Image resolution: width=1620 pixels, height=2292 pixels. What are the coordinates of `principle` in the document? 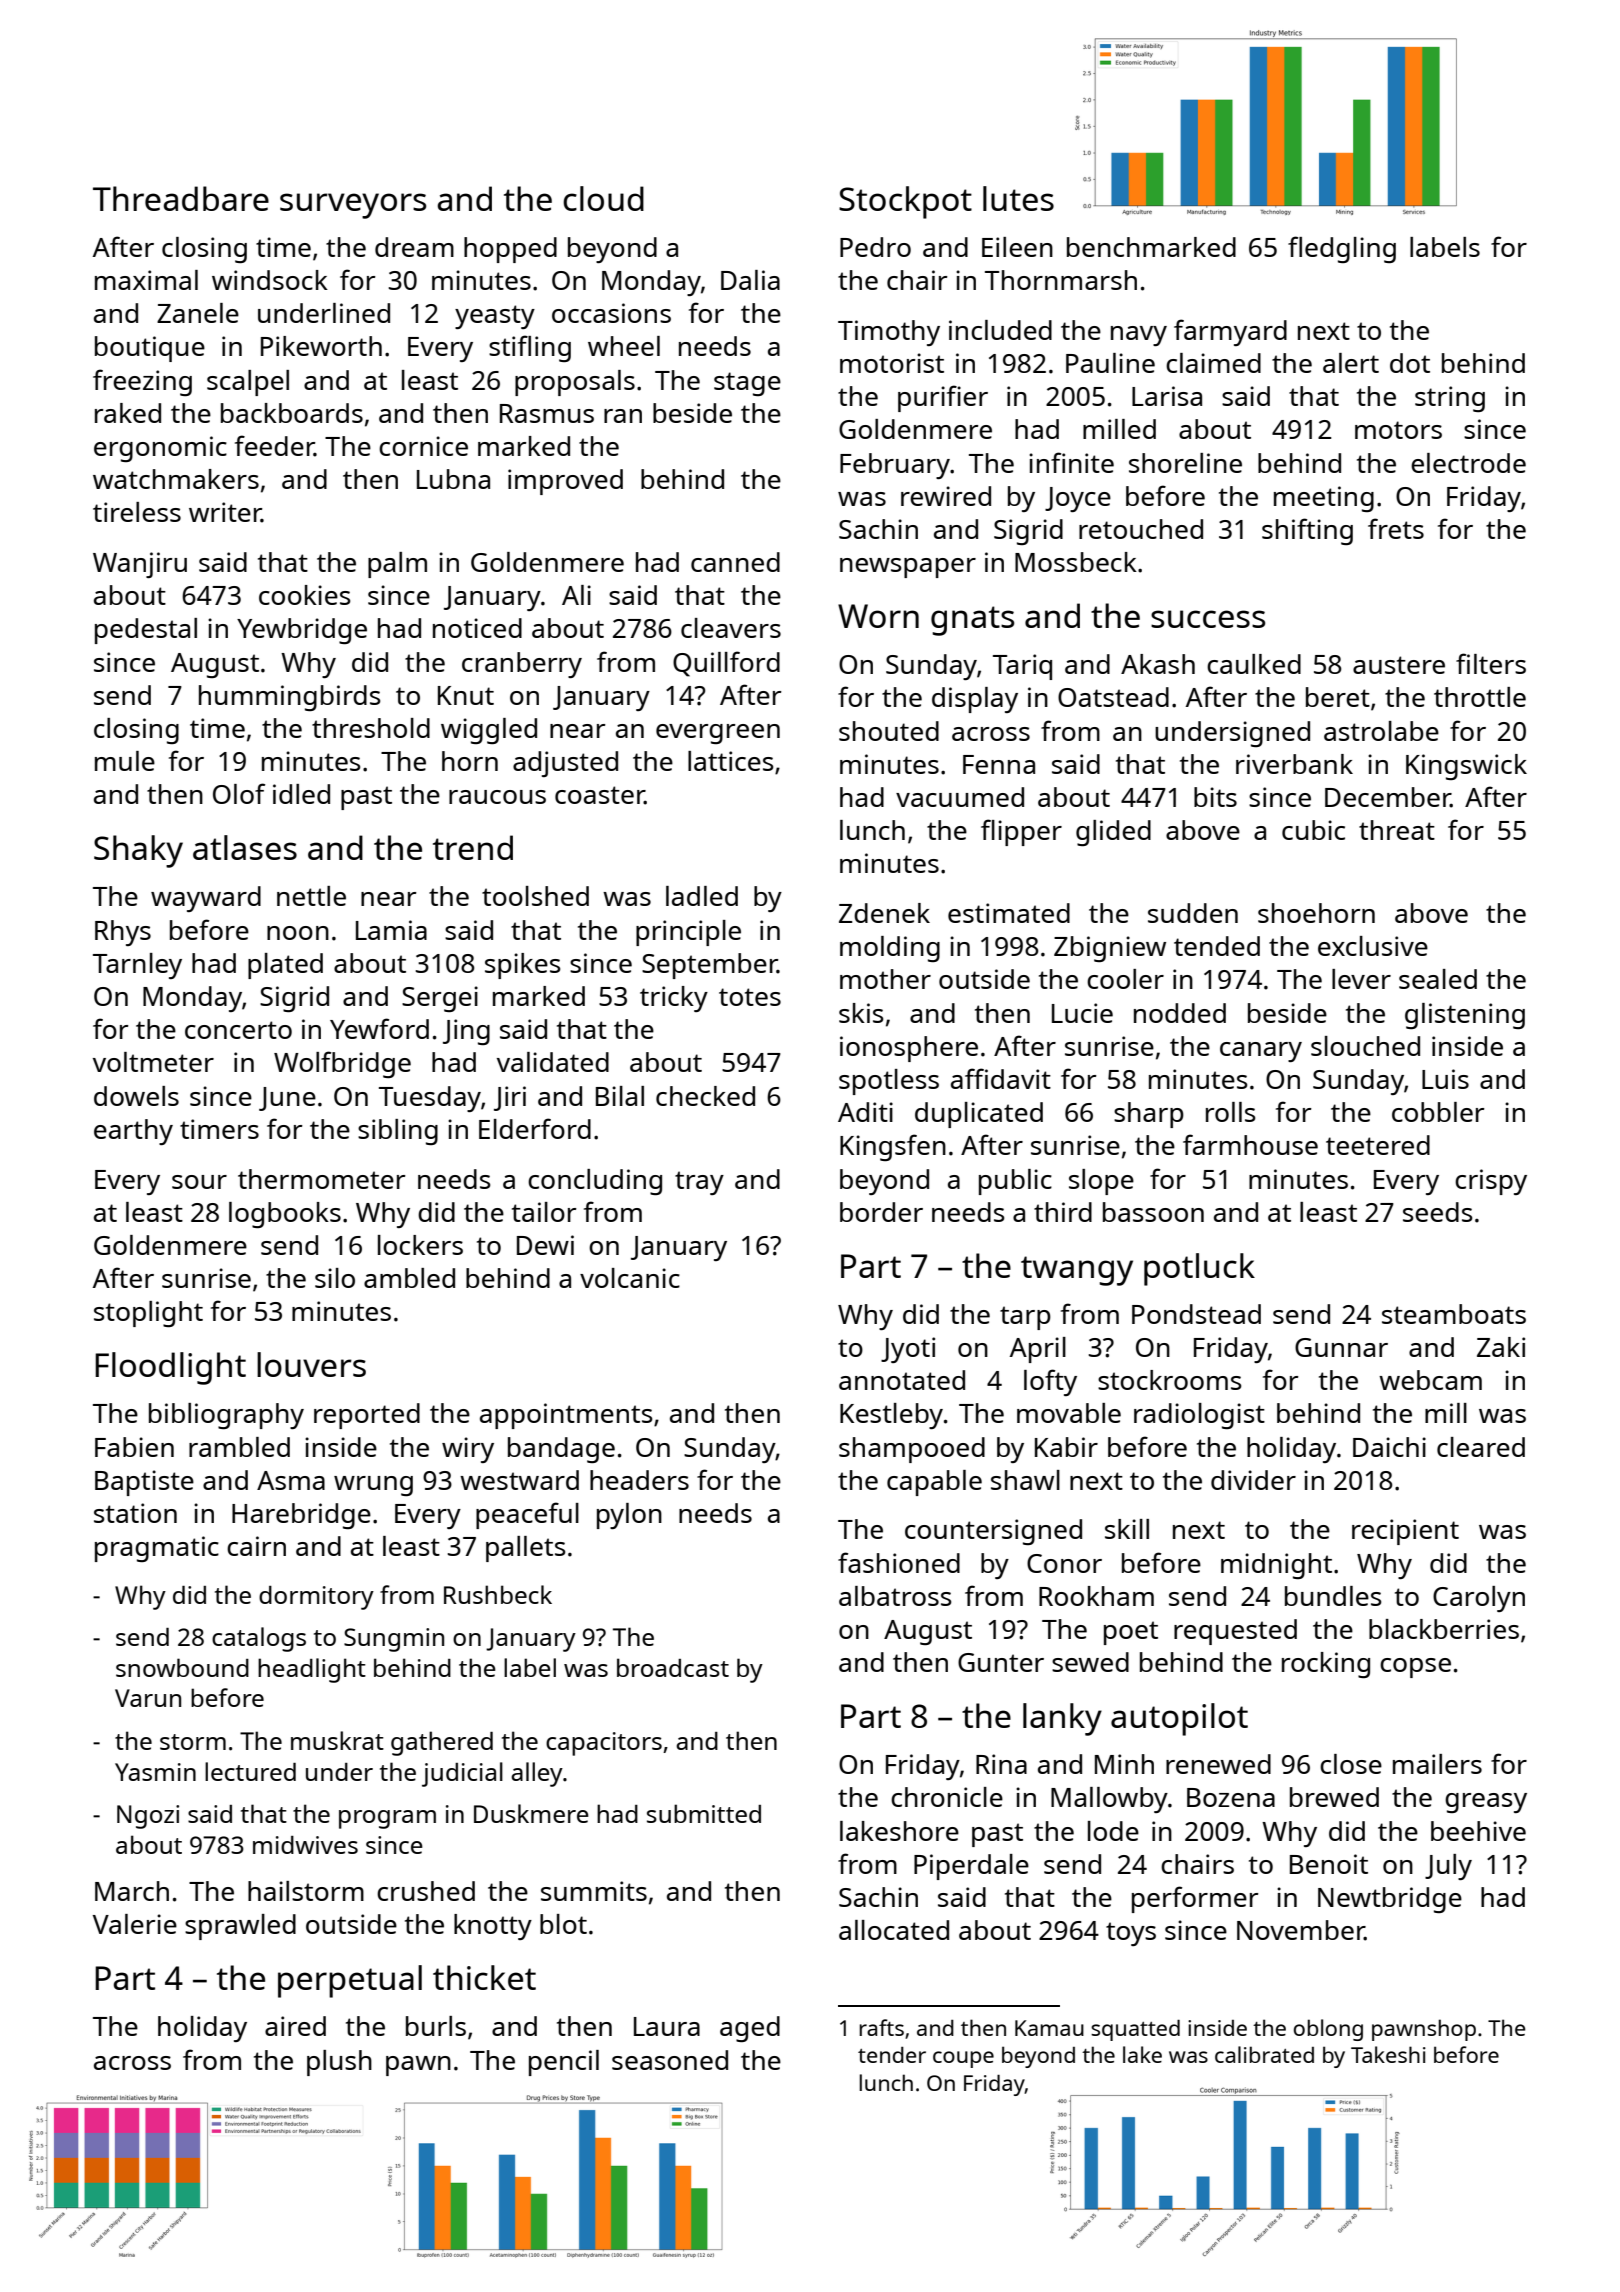 It's located at (688, 933).
